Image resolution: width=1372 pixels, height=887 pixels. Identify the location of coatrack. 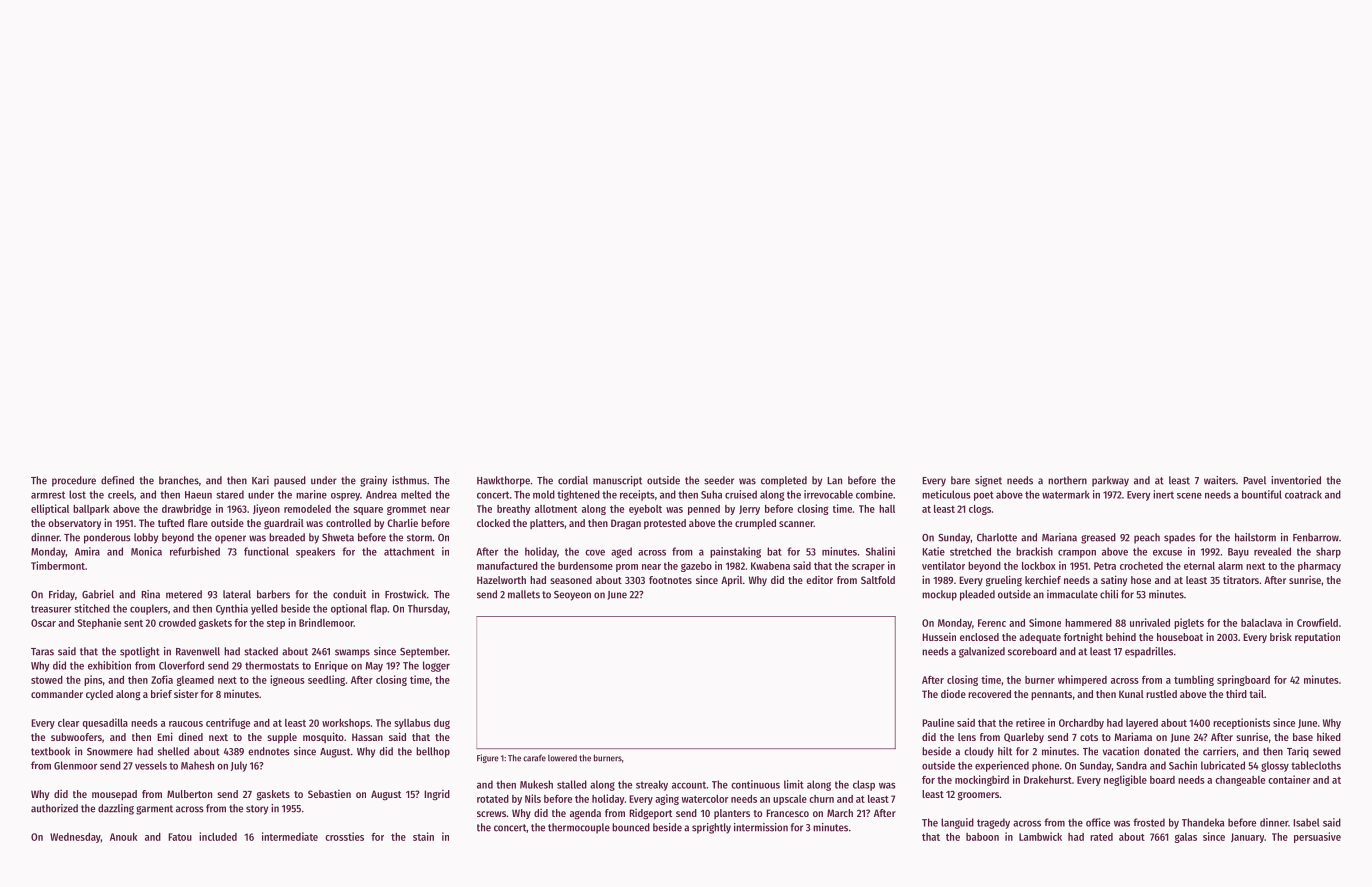
(1303, 494).
